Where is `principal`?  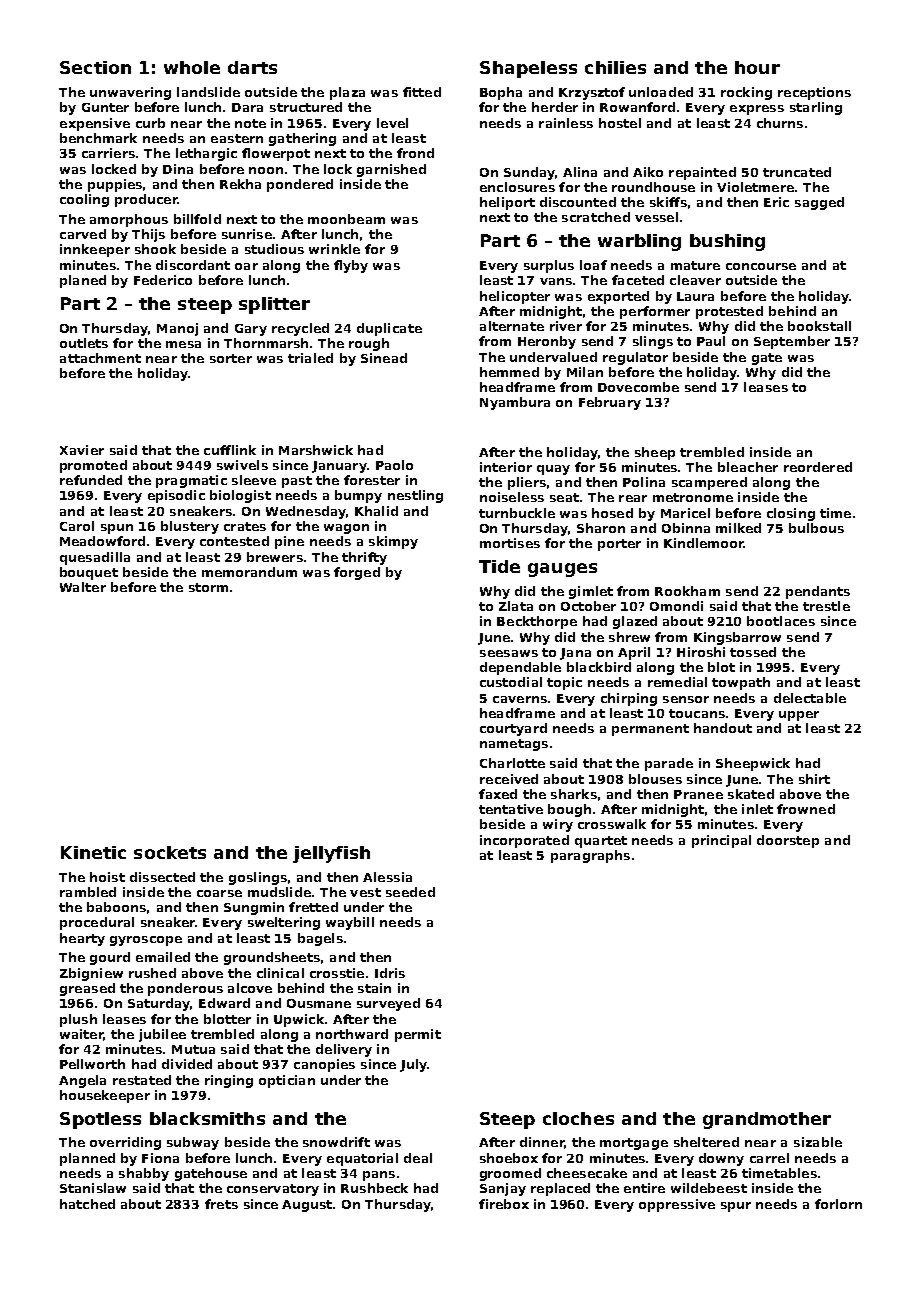 principal is located at coordinates (721, 841).
